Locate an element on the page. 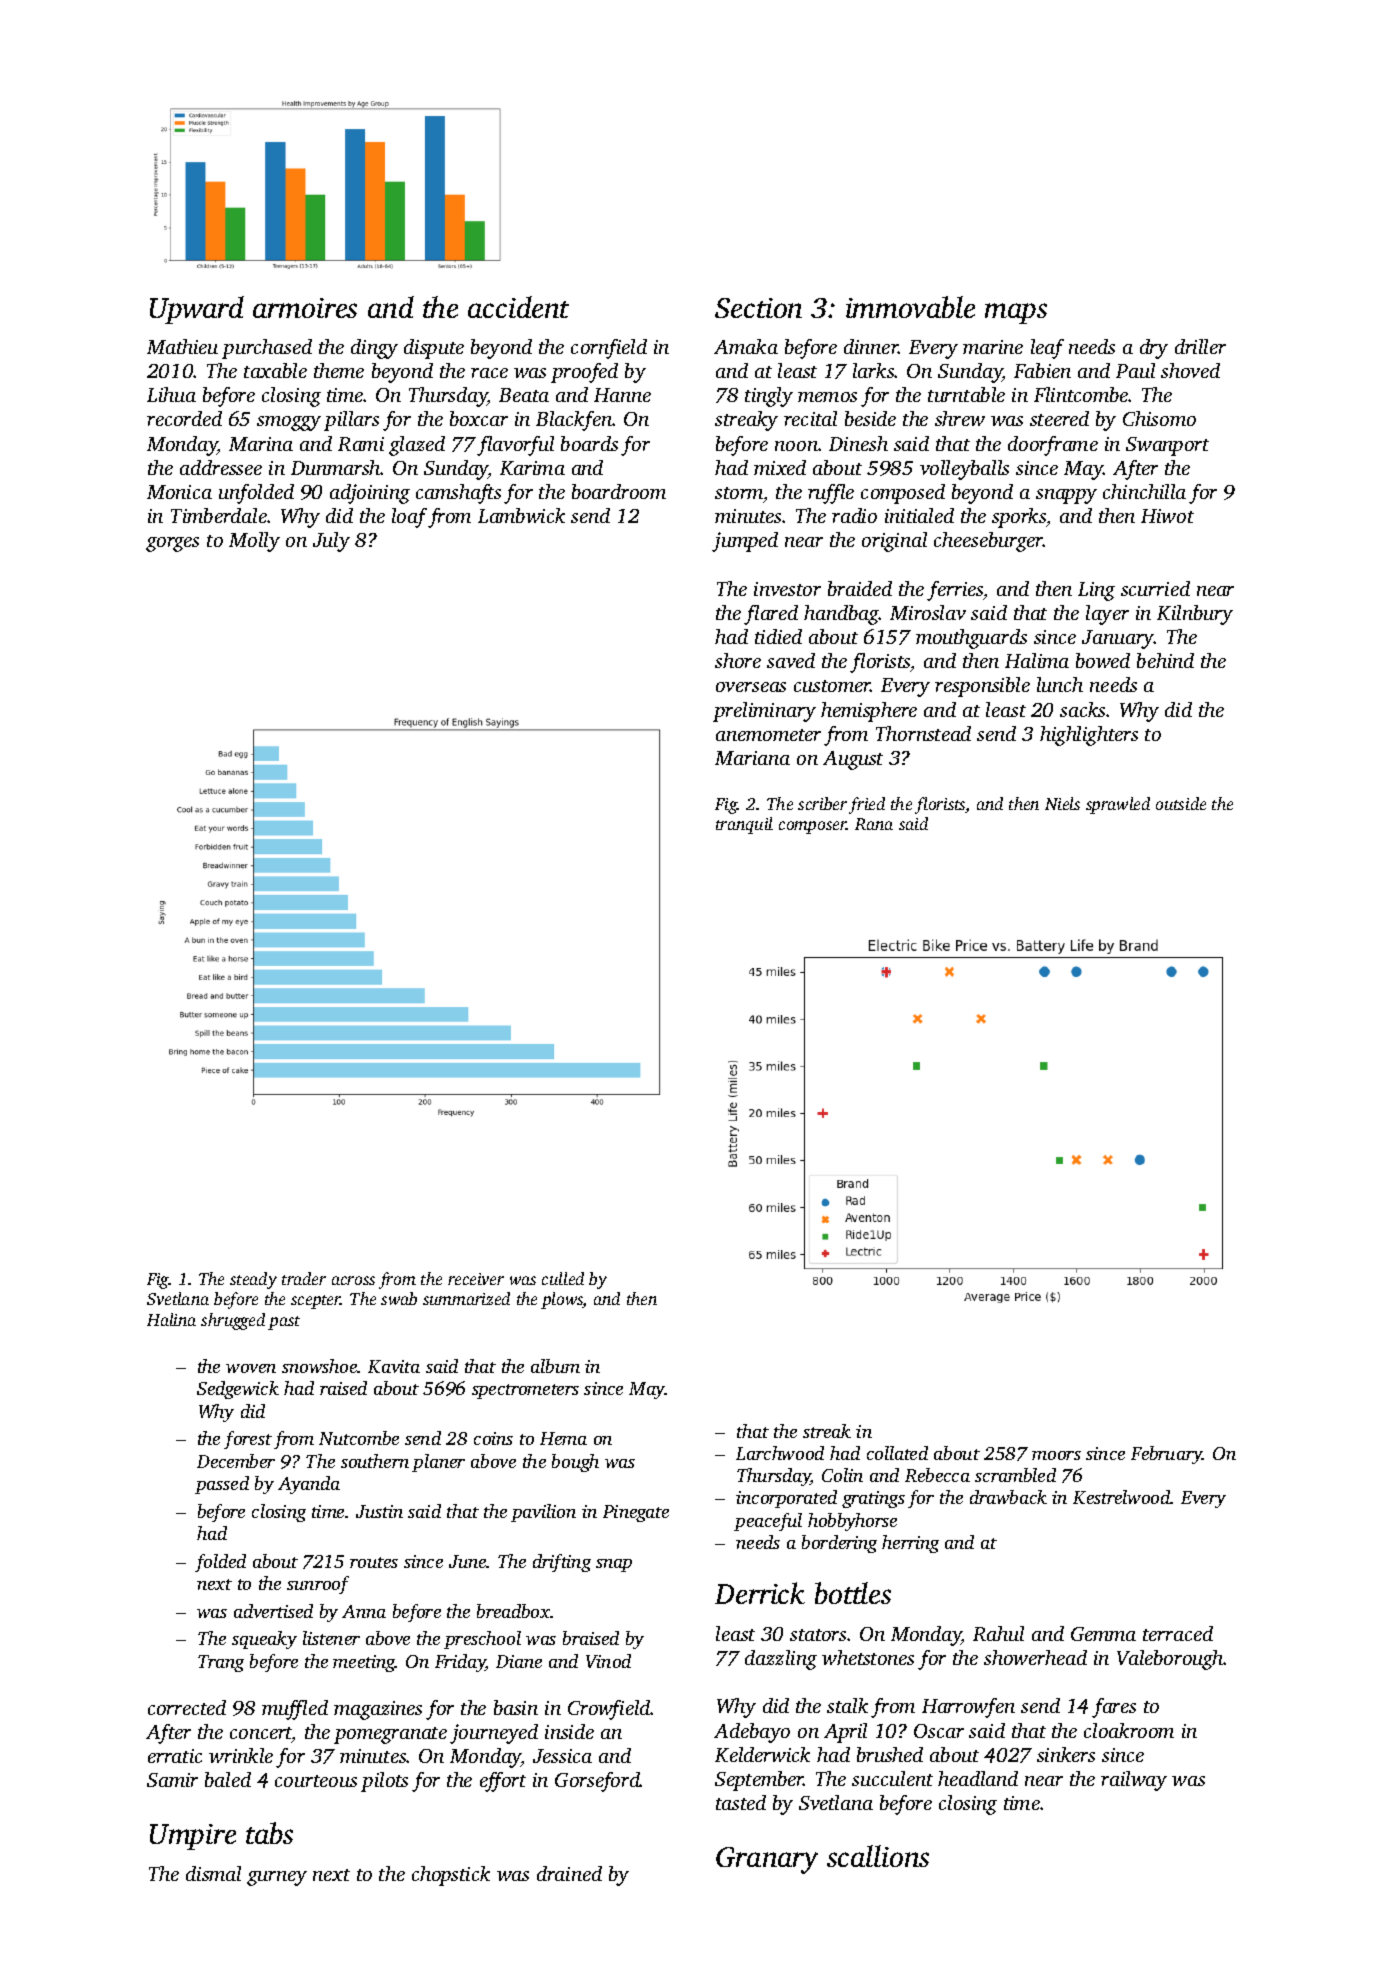  tranquil is located at coordinates (744, 825).
